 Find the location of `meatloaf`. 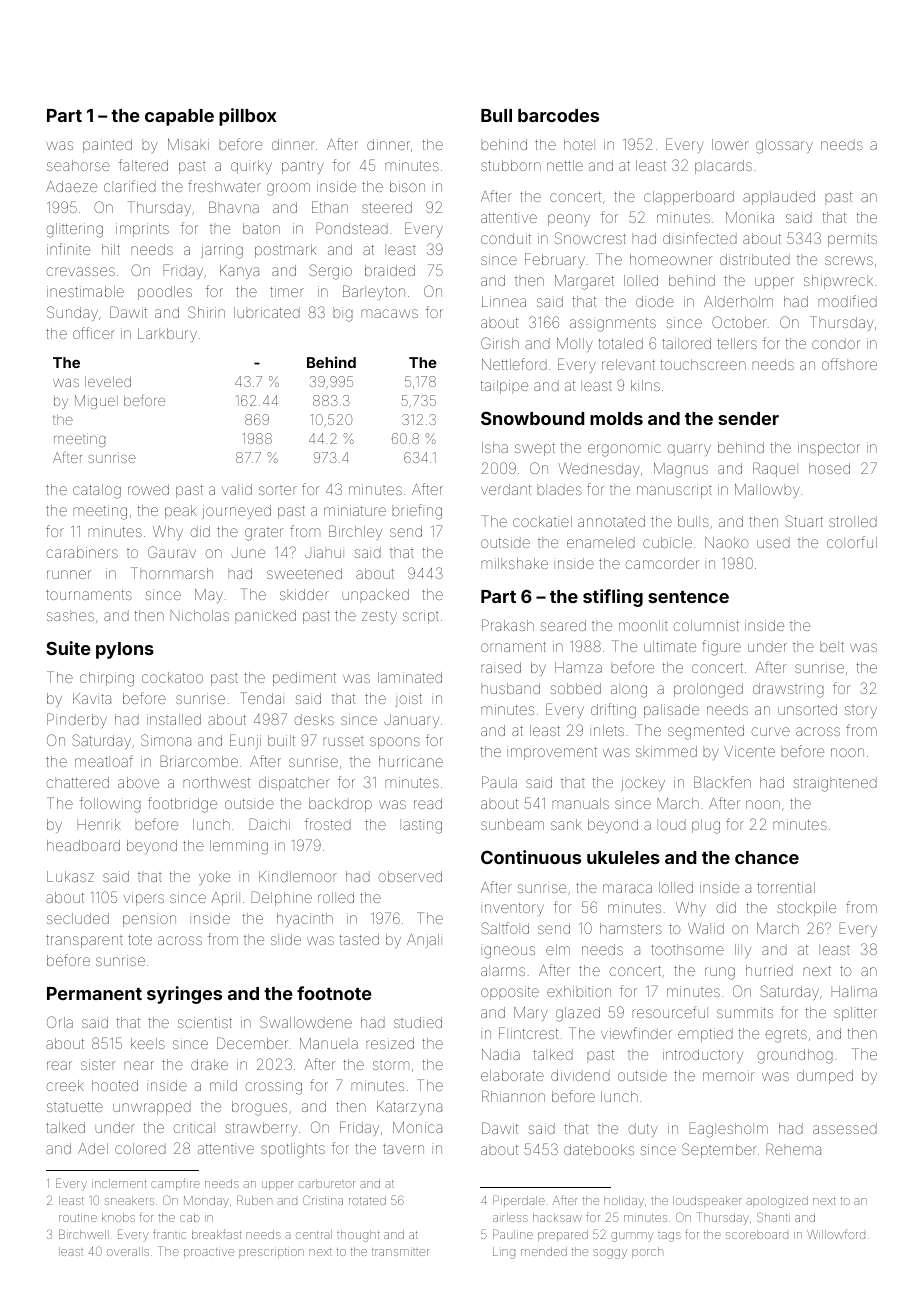

meatloaf is located at coordinates (104, 761).
